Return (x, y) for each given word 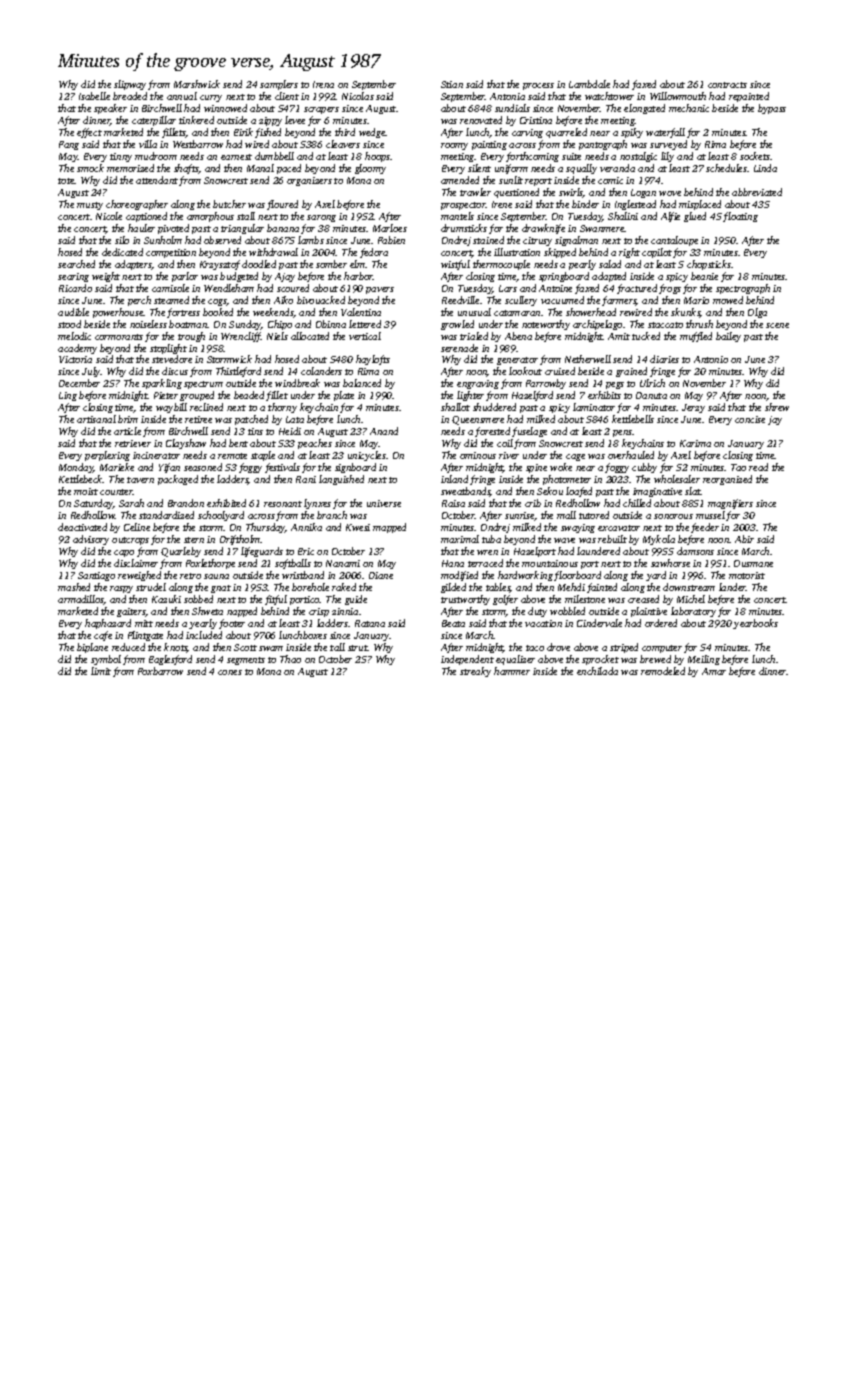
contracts (727, 85)
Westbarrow (198, 144)
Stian (452, 84)
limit (101, 671)
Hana (453, 563)
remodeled (663, 671)
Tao (738, 467)
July (91, 372)
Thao (290, 659)
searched (76, 264)
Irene (502, 204)
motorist (747, 575)
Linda (765, 168)
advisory (91, 540)
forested (492, 432)
